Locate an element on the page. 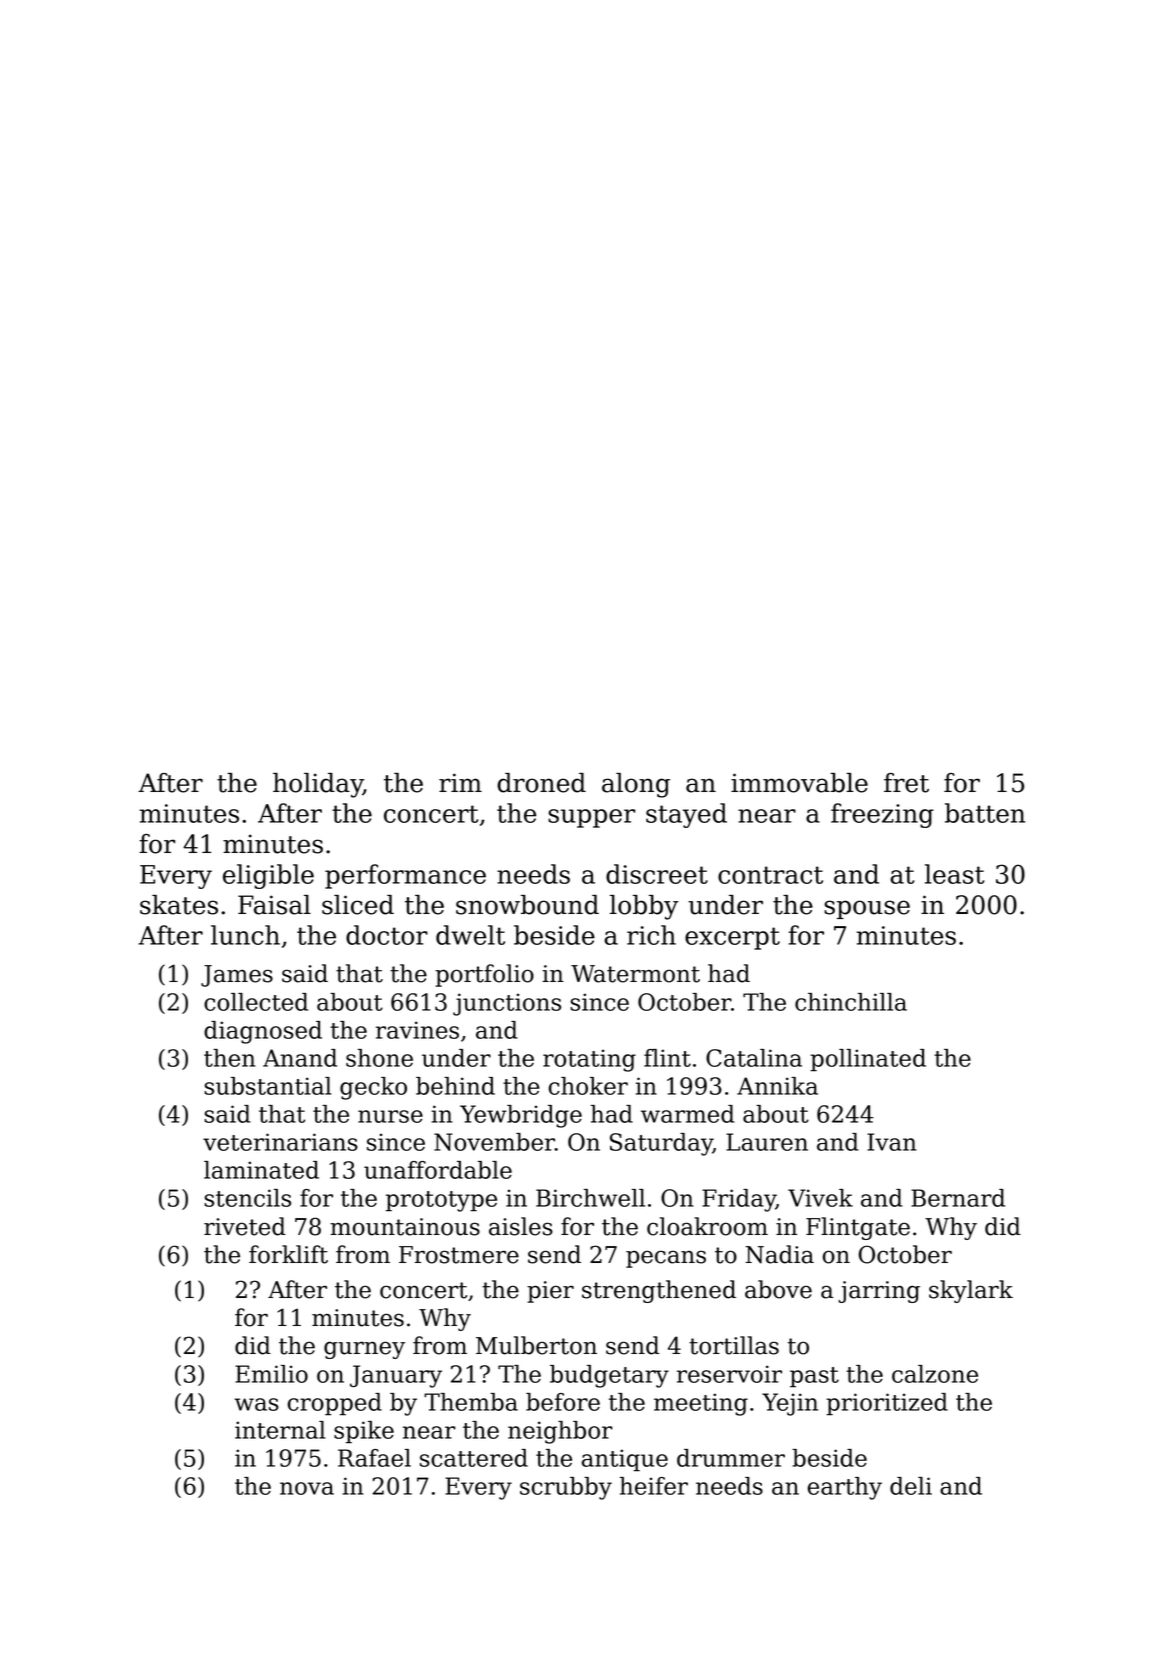 This page has width=1165, height=1654. Lauren is located at coordinates (767, 1142).
